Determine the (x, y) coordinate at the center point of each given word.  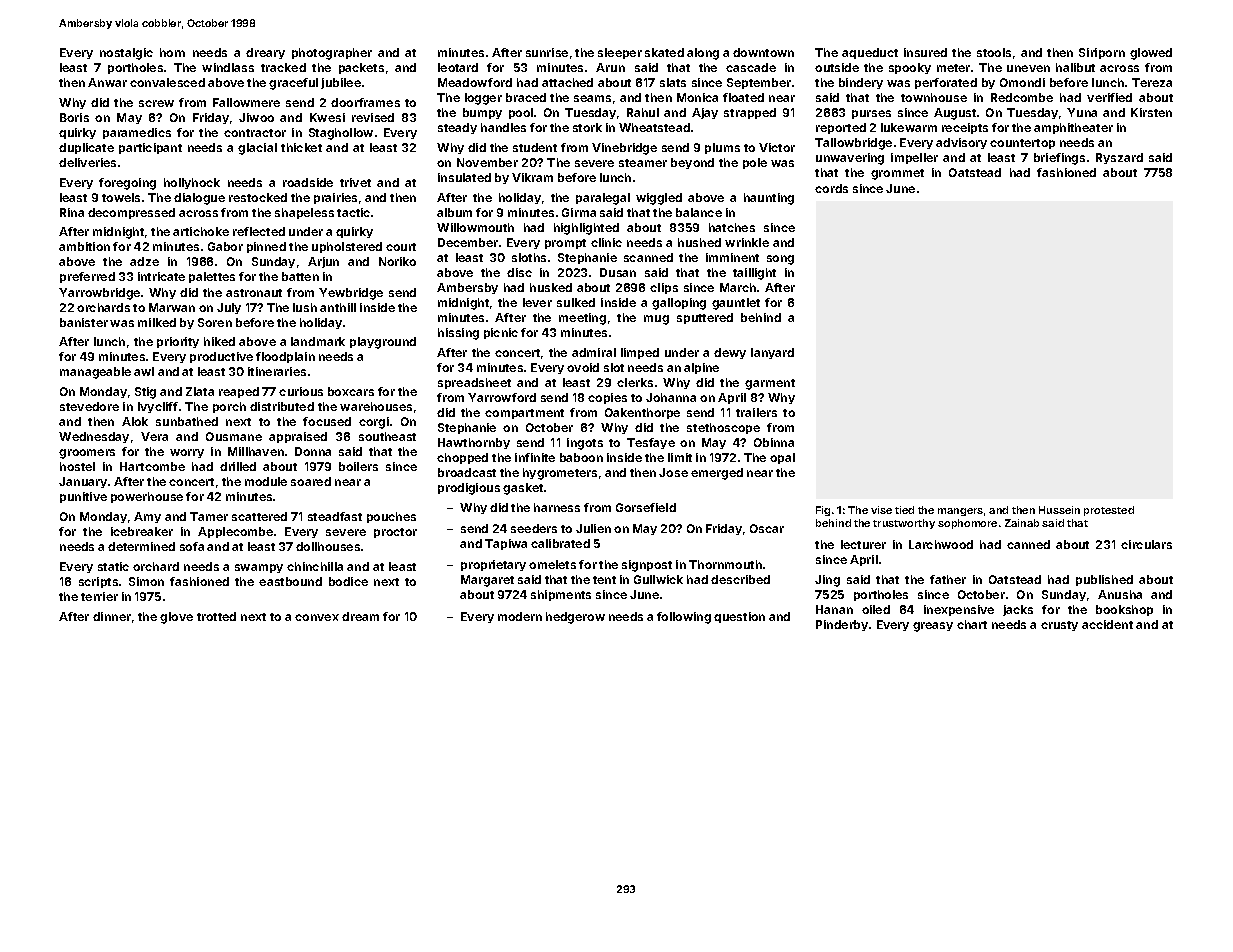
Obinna (774, 442)
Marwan (172, 307)
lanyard (772, 353)
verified (1109, 97)
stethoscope (723, 428)
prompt (565, 244)
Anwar (107, 82)
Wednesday (94, 437)
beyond (692, 163)
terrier (99, 596)
